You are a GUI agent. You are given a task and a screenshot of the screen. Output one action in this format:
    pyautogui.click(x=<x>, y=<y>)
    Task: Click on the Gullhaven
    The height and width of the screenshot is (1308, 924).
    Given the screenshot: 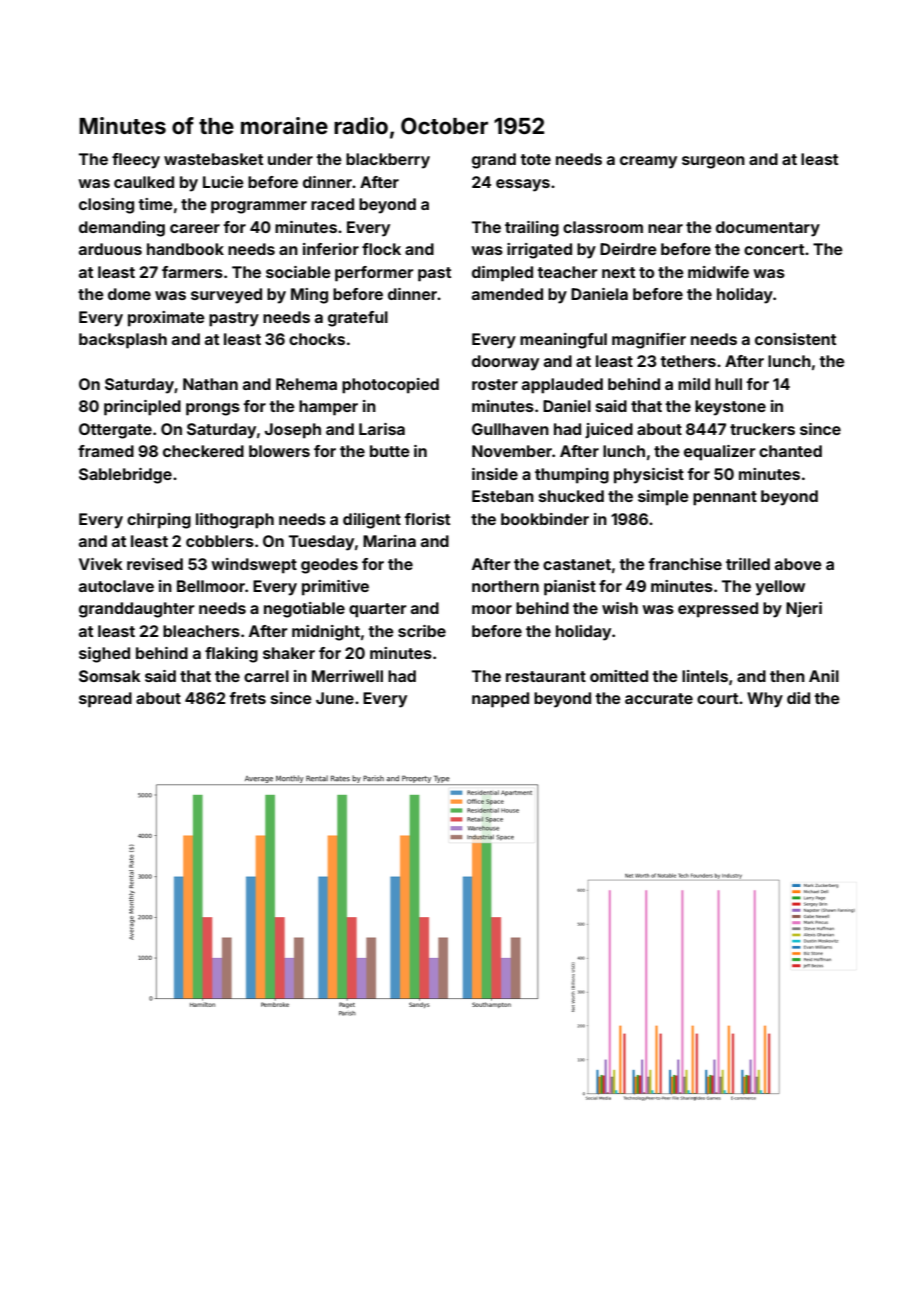 What is the action you would take?
    pyautogui.click(x=510, y=429)
